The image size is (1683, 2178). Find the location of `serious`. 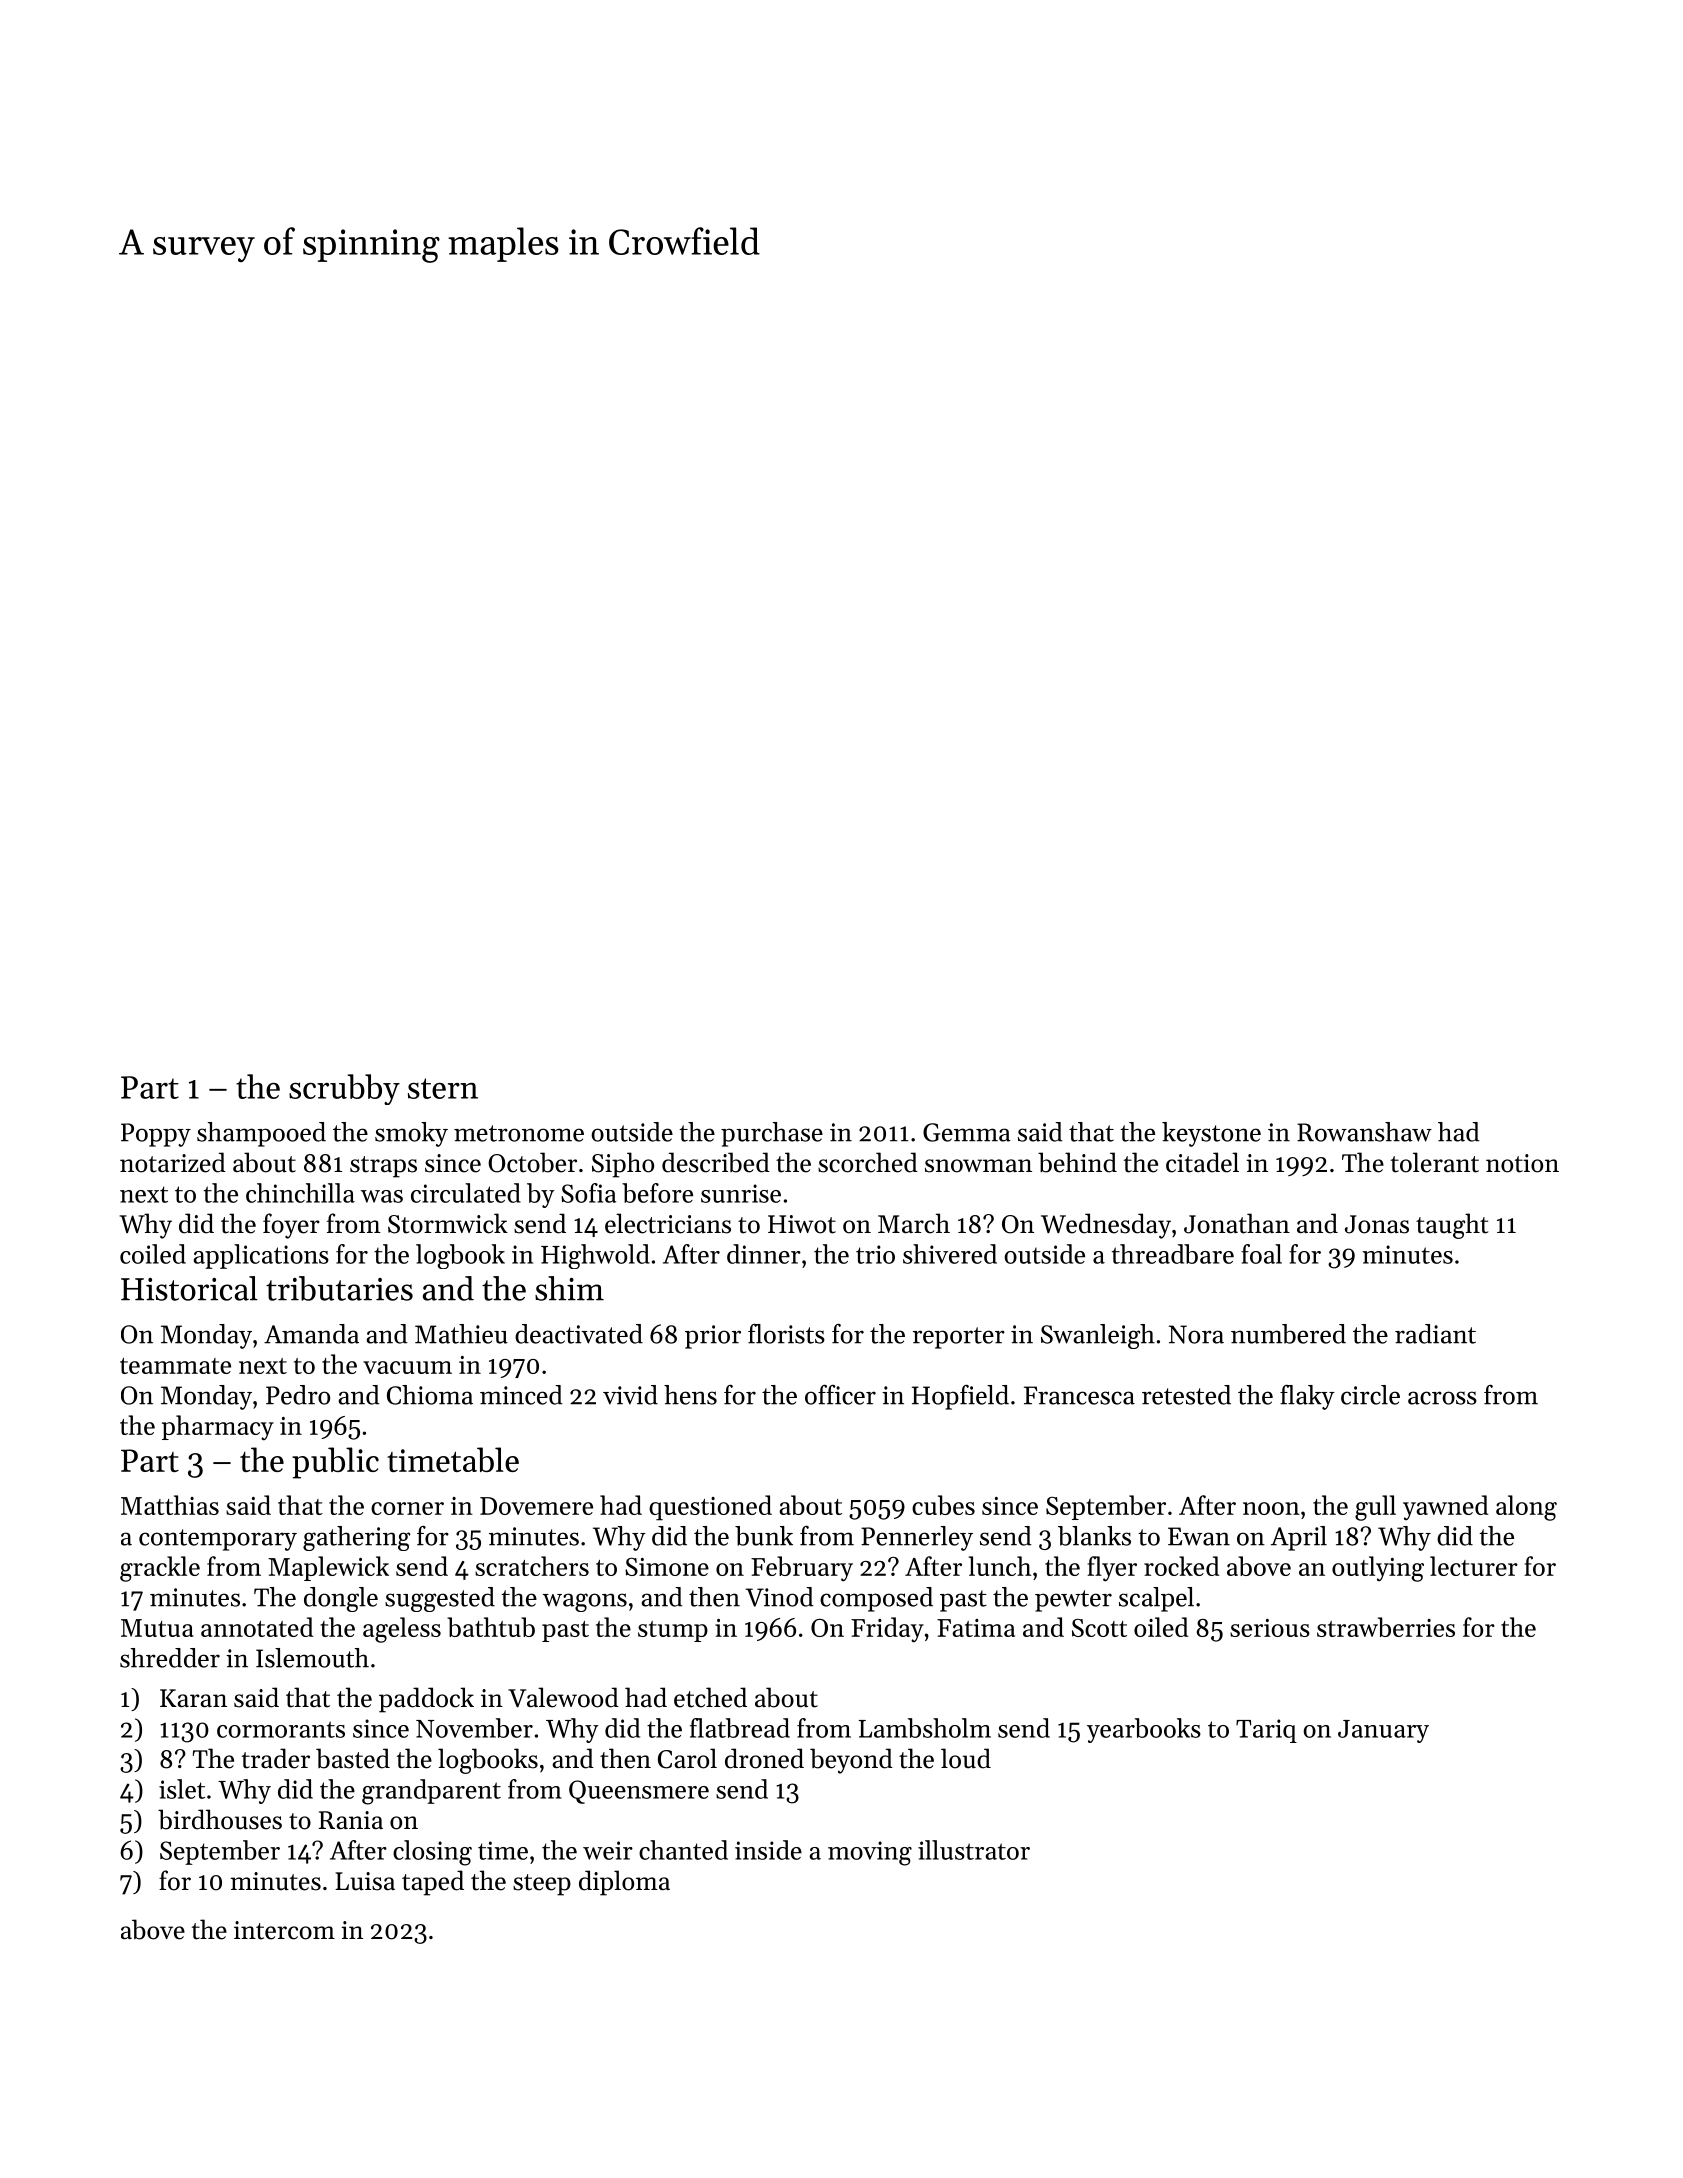

serious is located at coordinates (1270, 1628).
